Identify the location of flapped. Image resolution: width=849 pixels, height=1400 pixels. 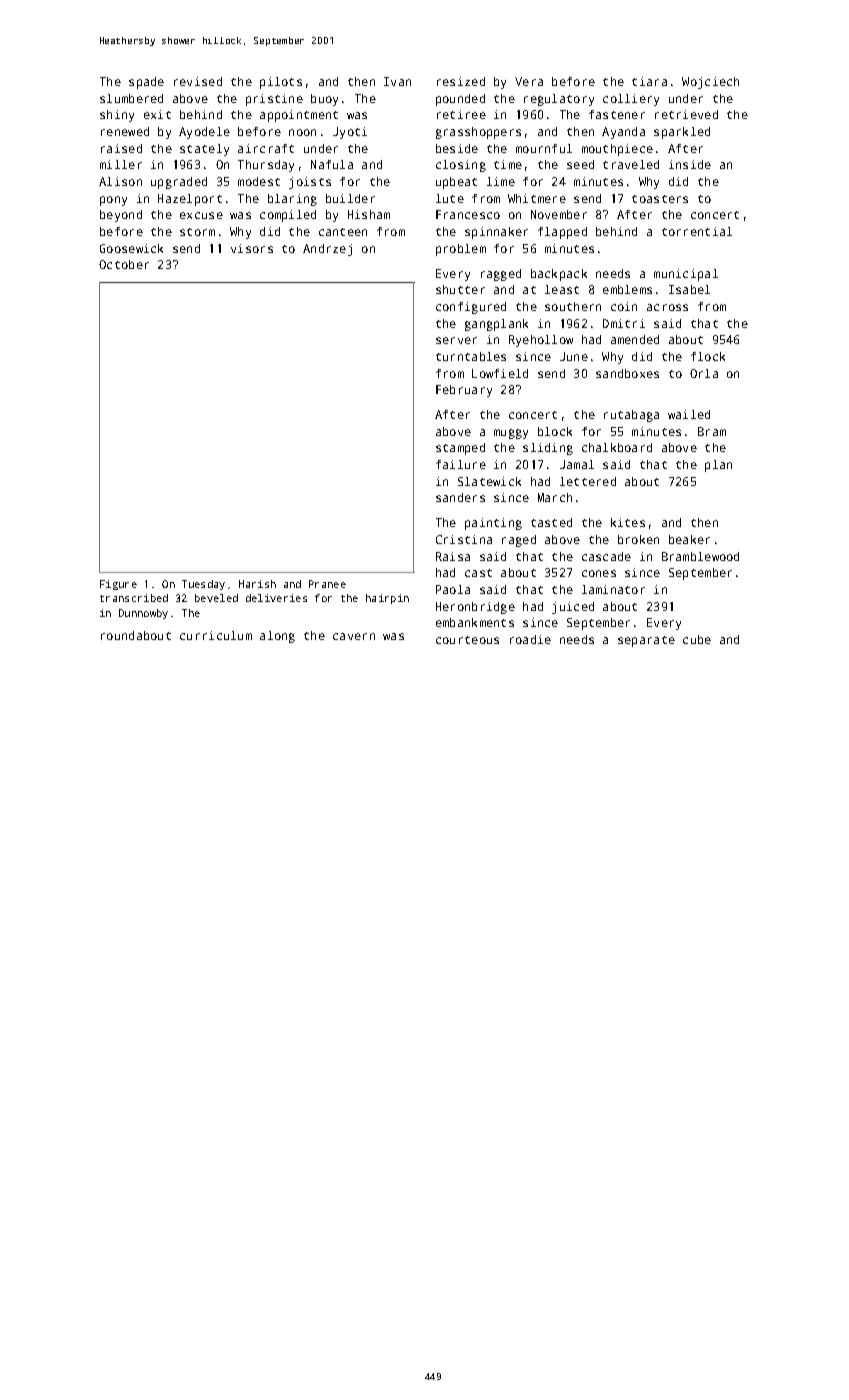
(562, 233).
